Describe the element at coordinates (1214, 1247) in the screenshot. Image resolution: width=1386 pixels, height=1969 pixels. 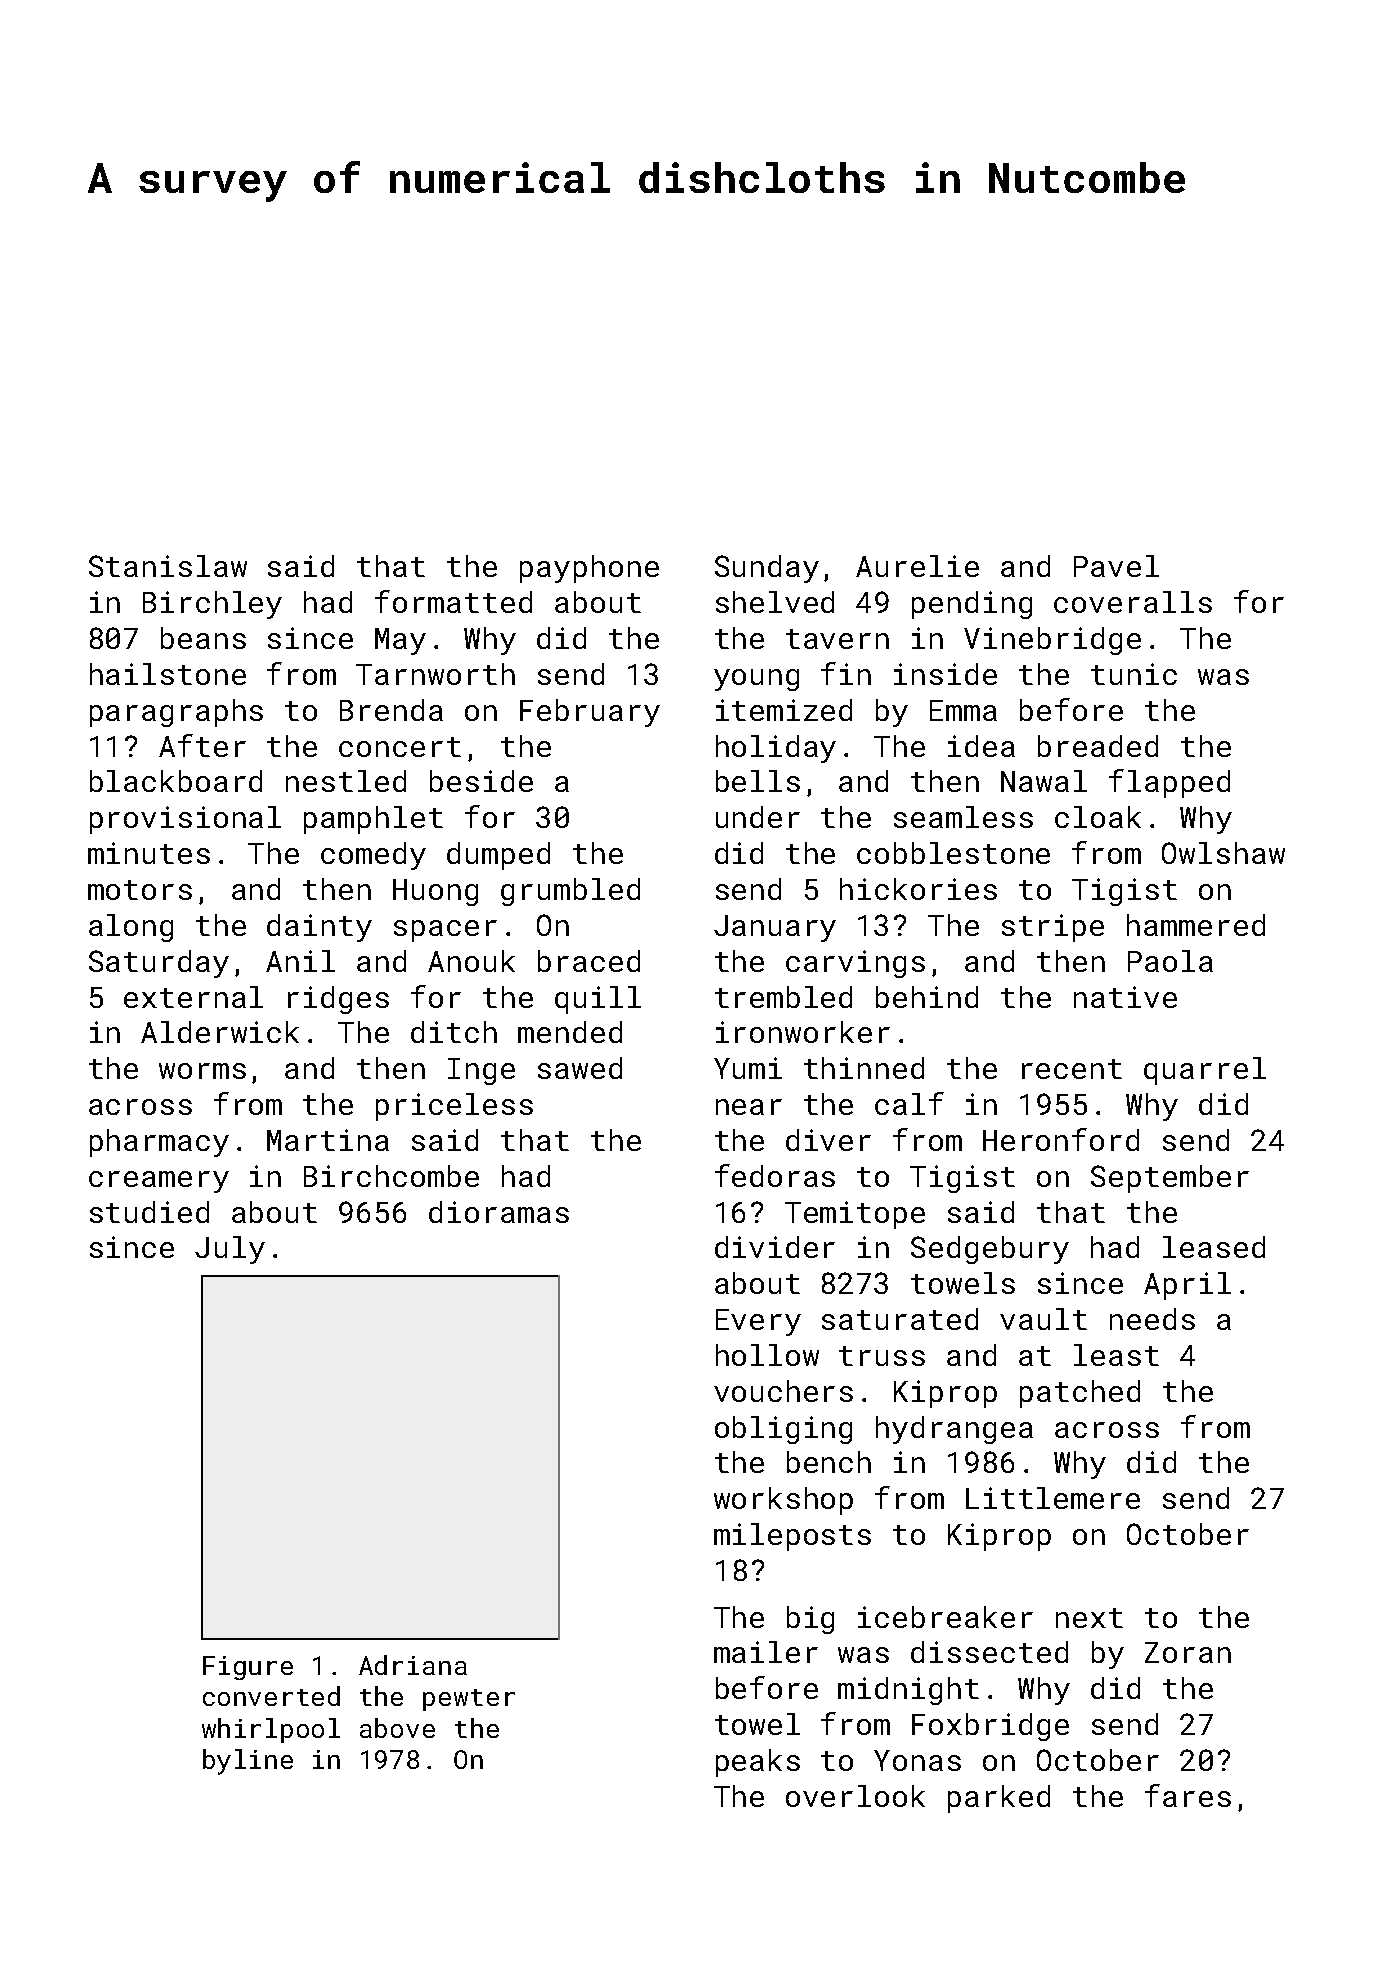
I see `leased` at that location.
